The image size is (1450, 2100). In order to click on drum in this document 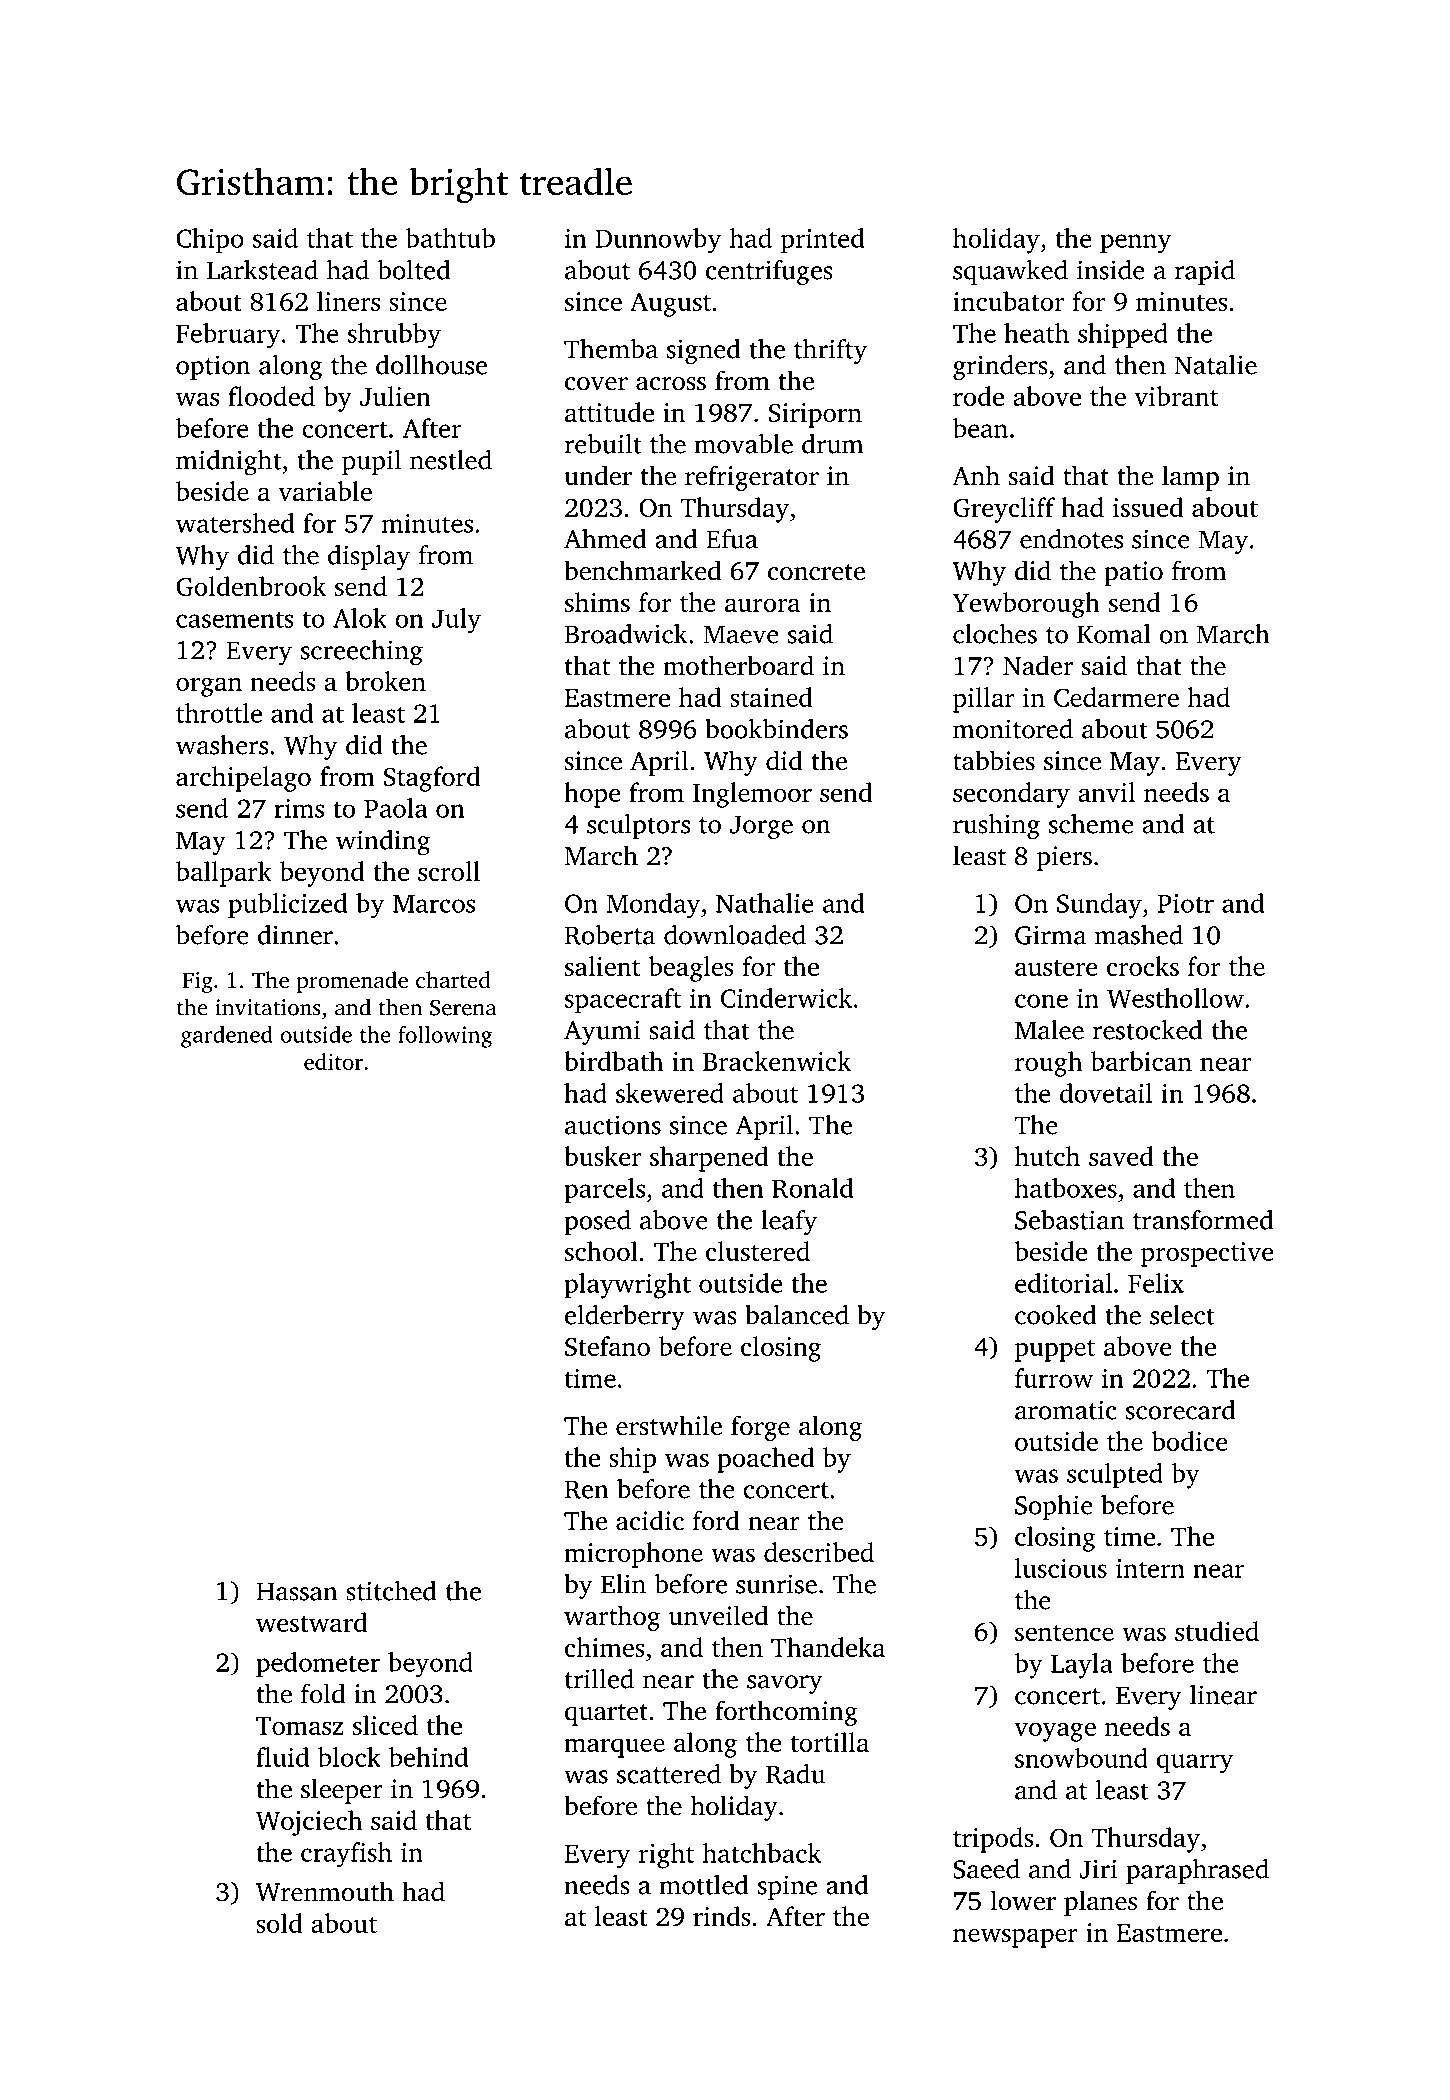, I will do `click(832, 444)`.
